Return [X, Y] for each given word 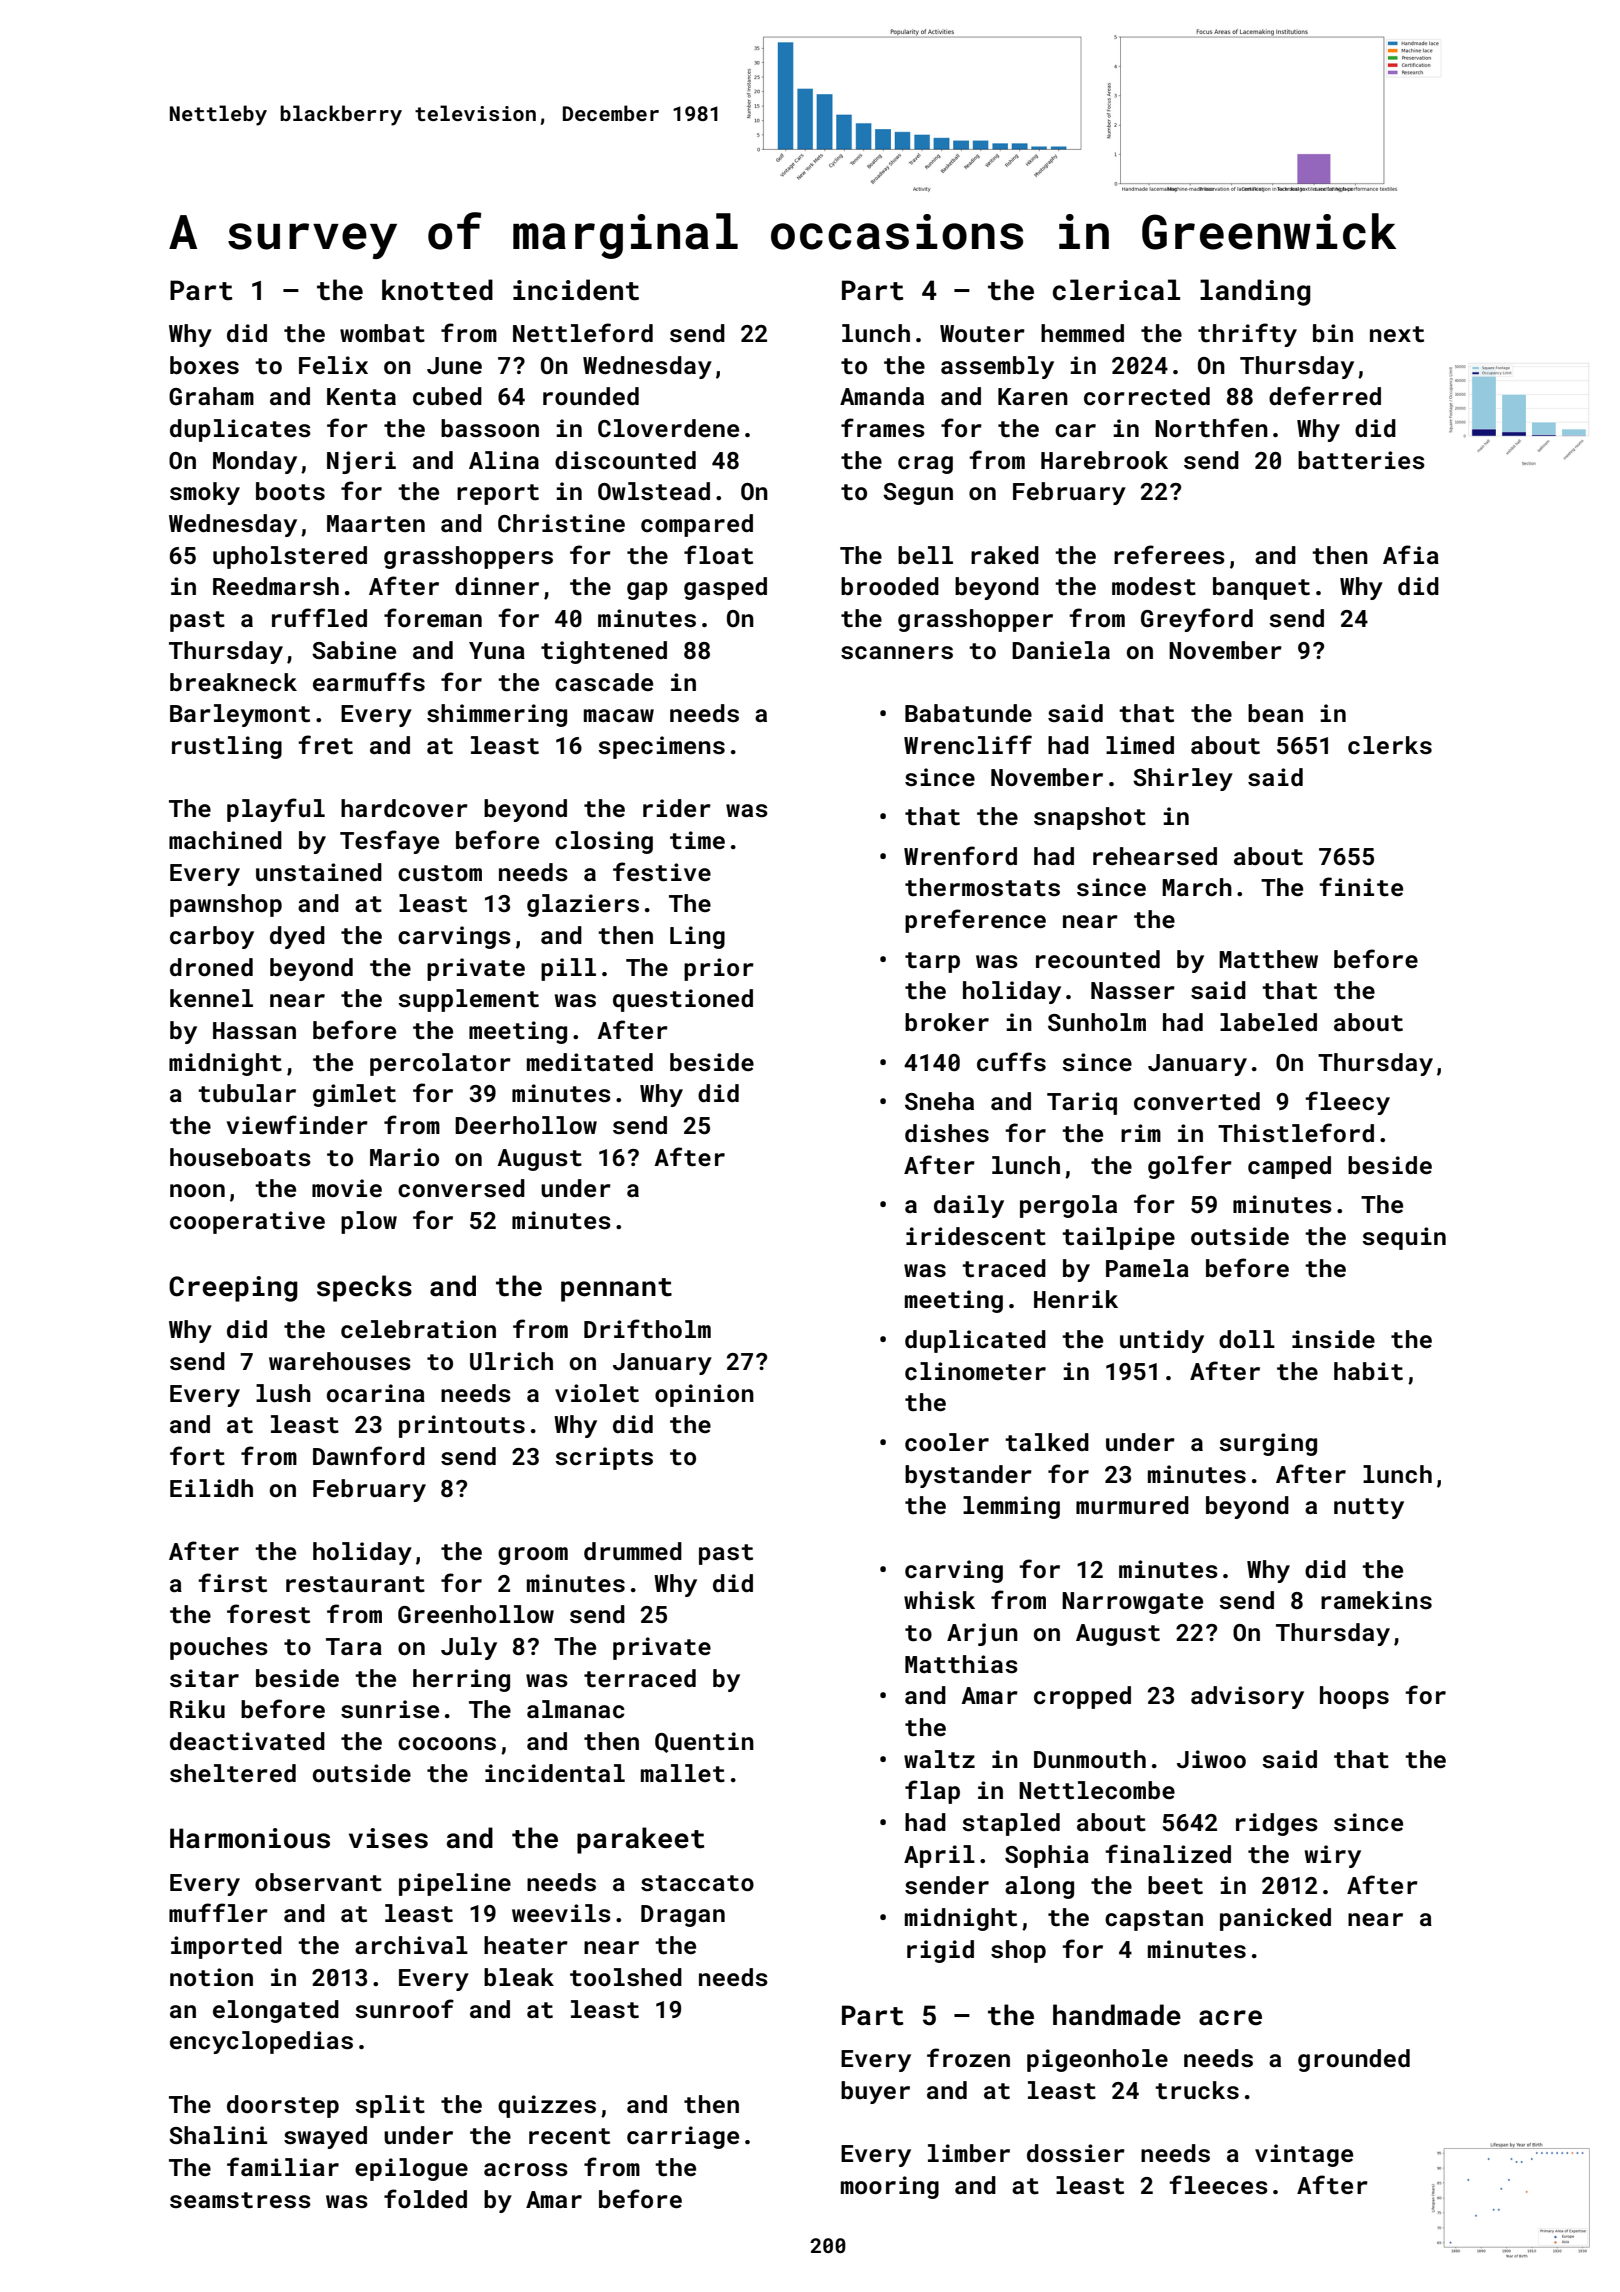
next [1397, 334]
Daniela [1061, 650]
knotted [437, 290]
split [390, 2106]
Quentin [704, 1742]
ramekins [1376, 1600]
